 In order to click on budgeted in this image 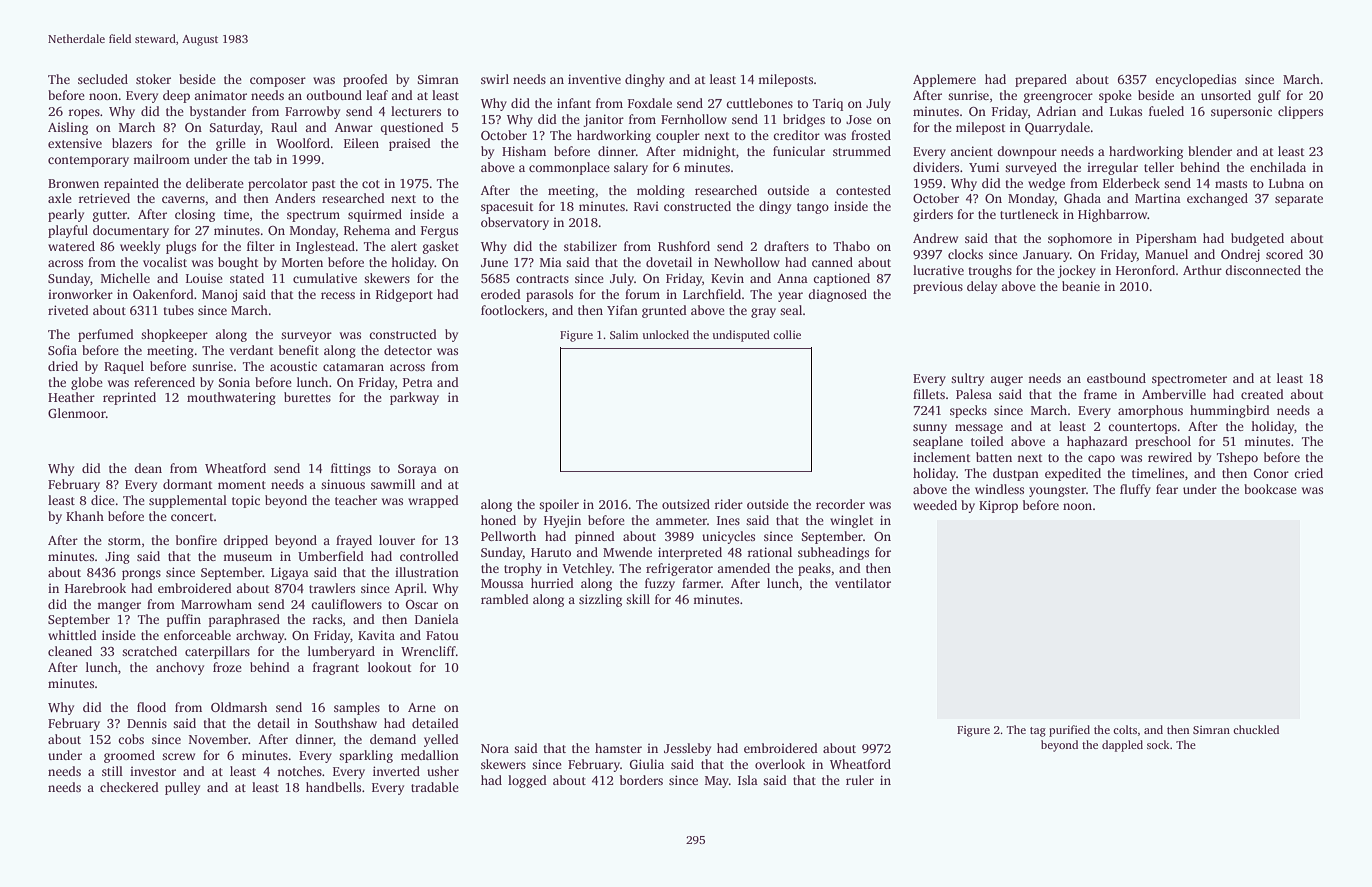, I will do `click(1257, 239)`.
